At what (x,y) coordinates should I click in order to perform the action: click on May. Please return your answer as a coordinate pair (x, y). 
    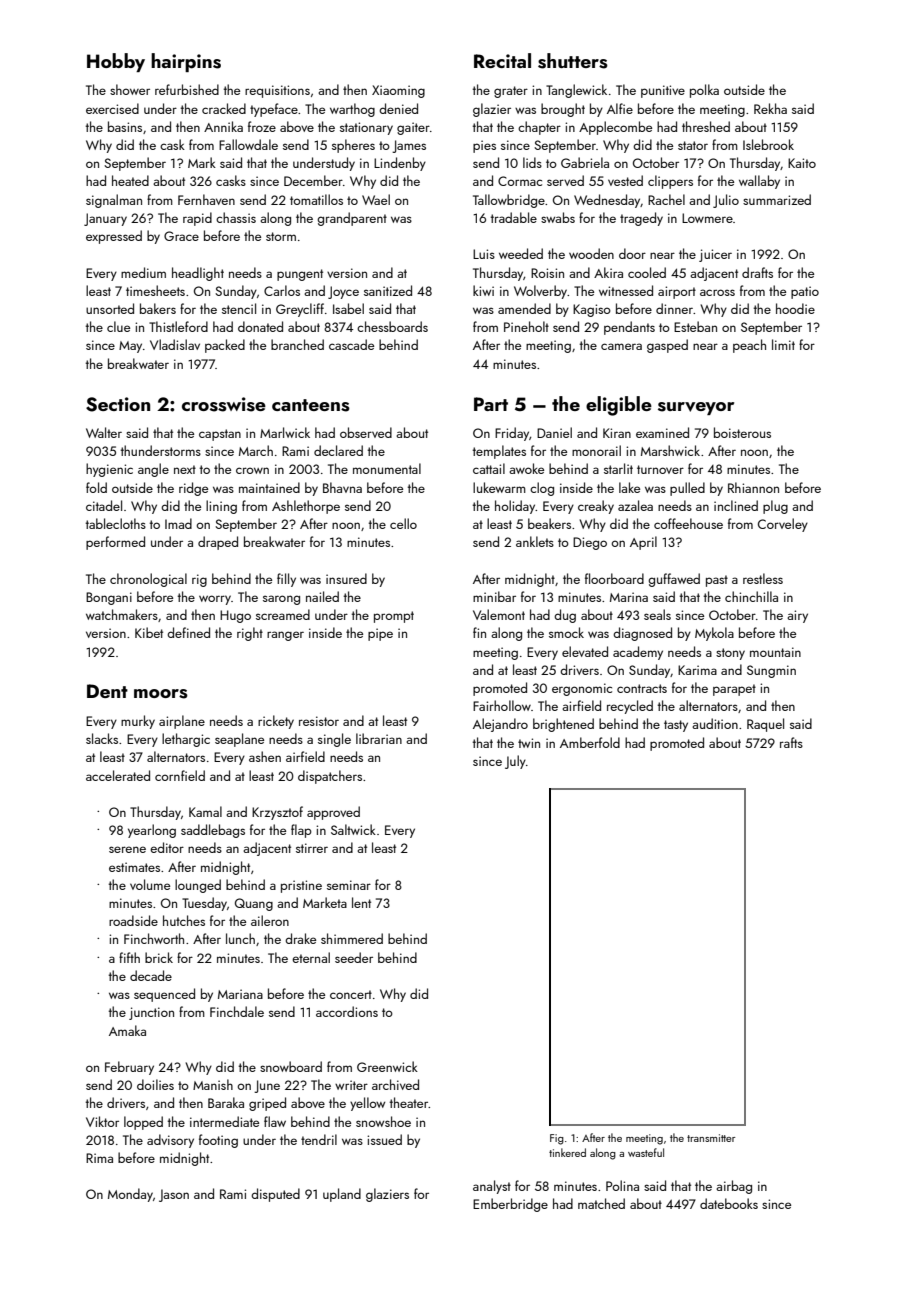
    Looking at the image, I should click on (130, 347).
